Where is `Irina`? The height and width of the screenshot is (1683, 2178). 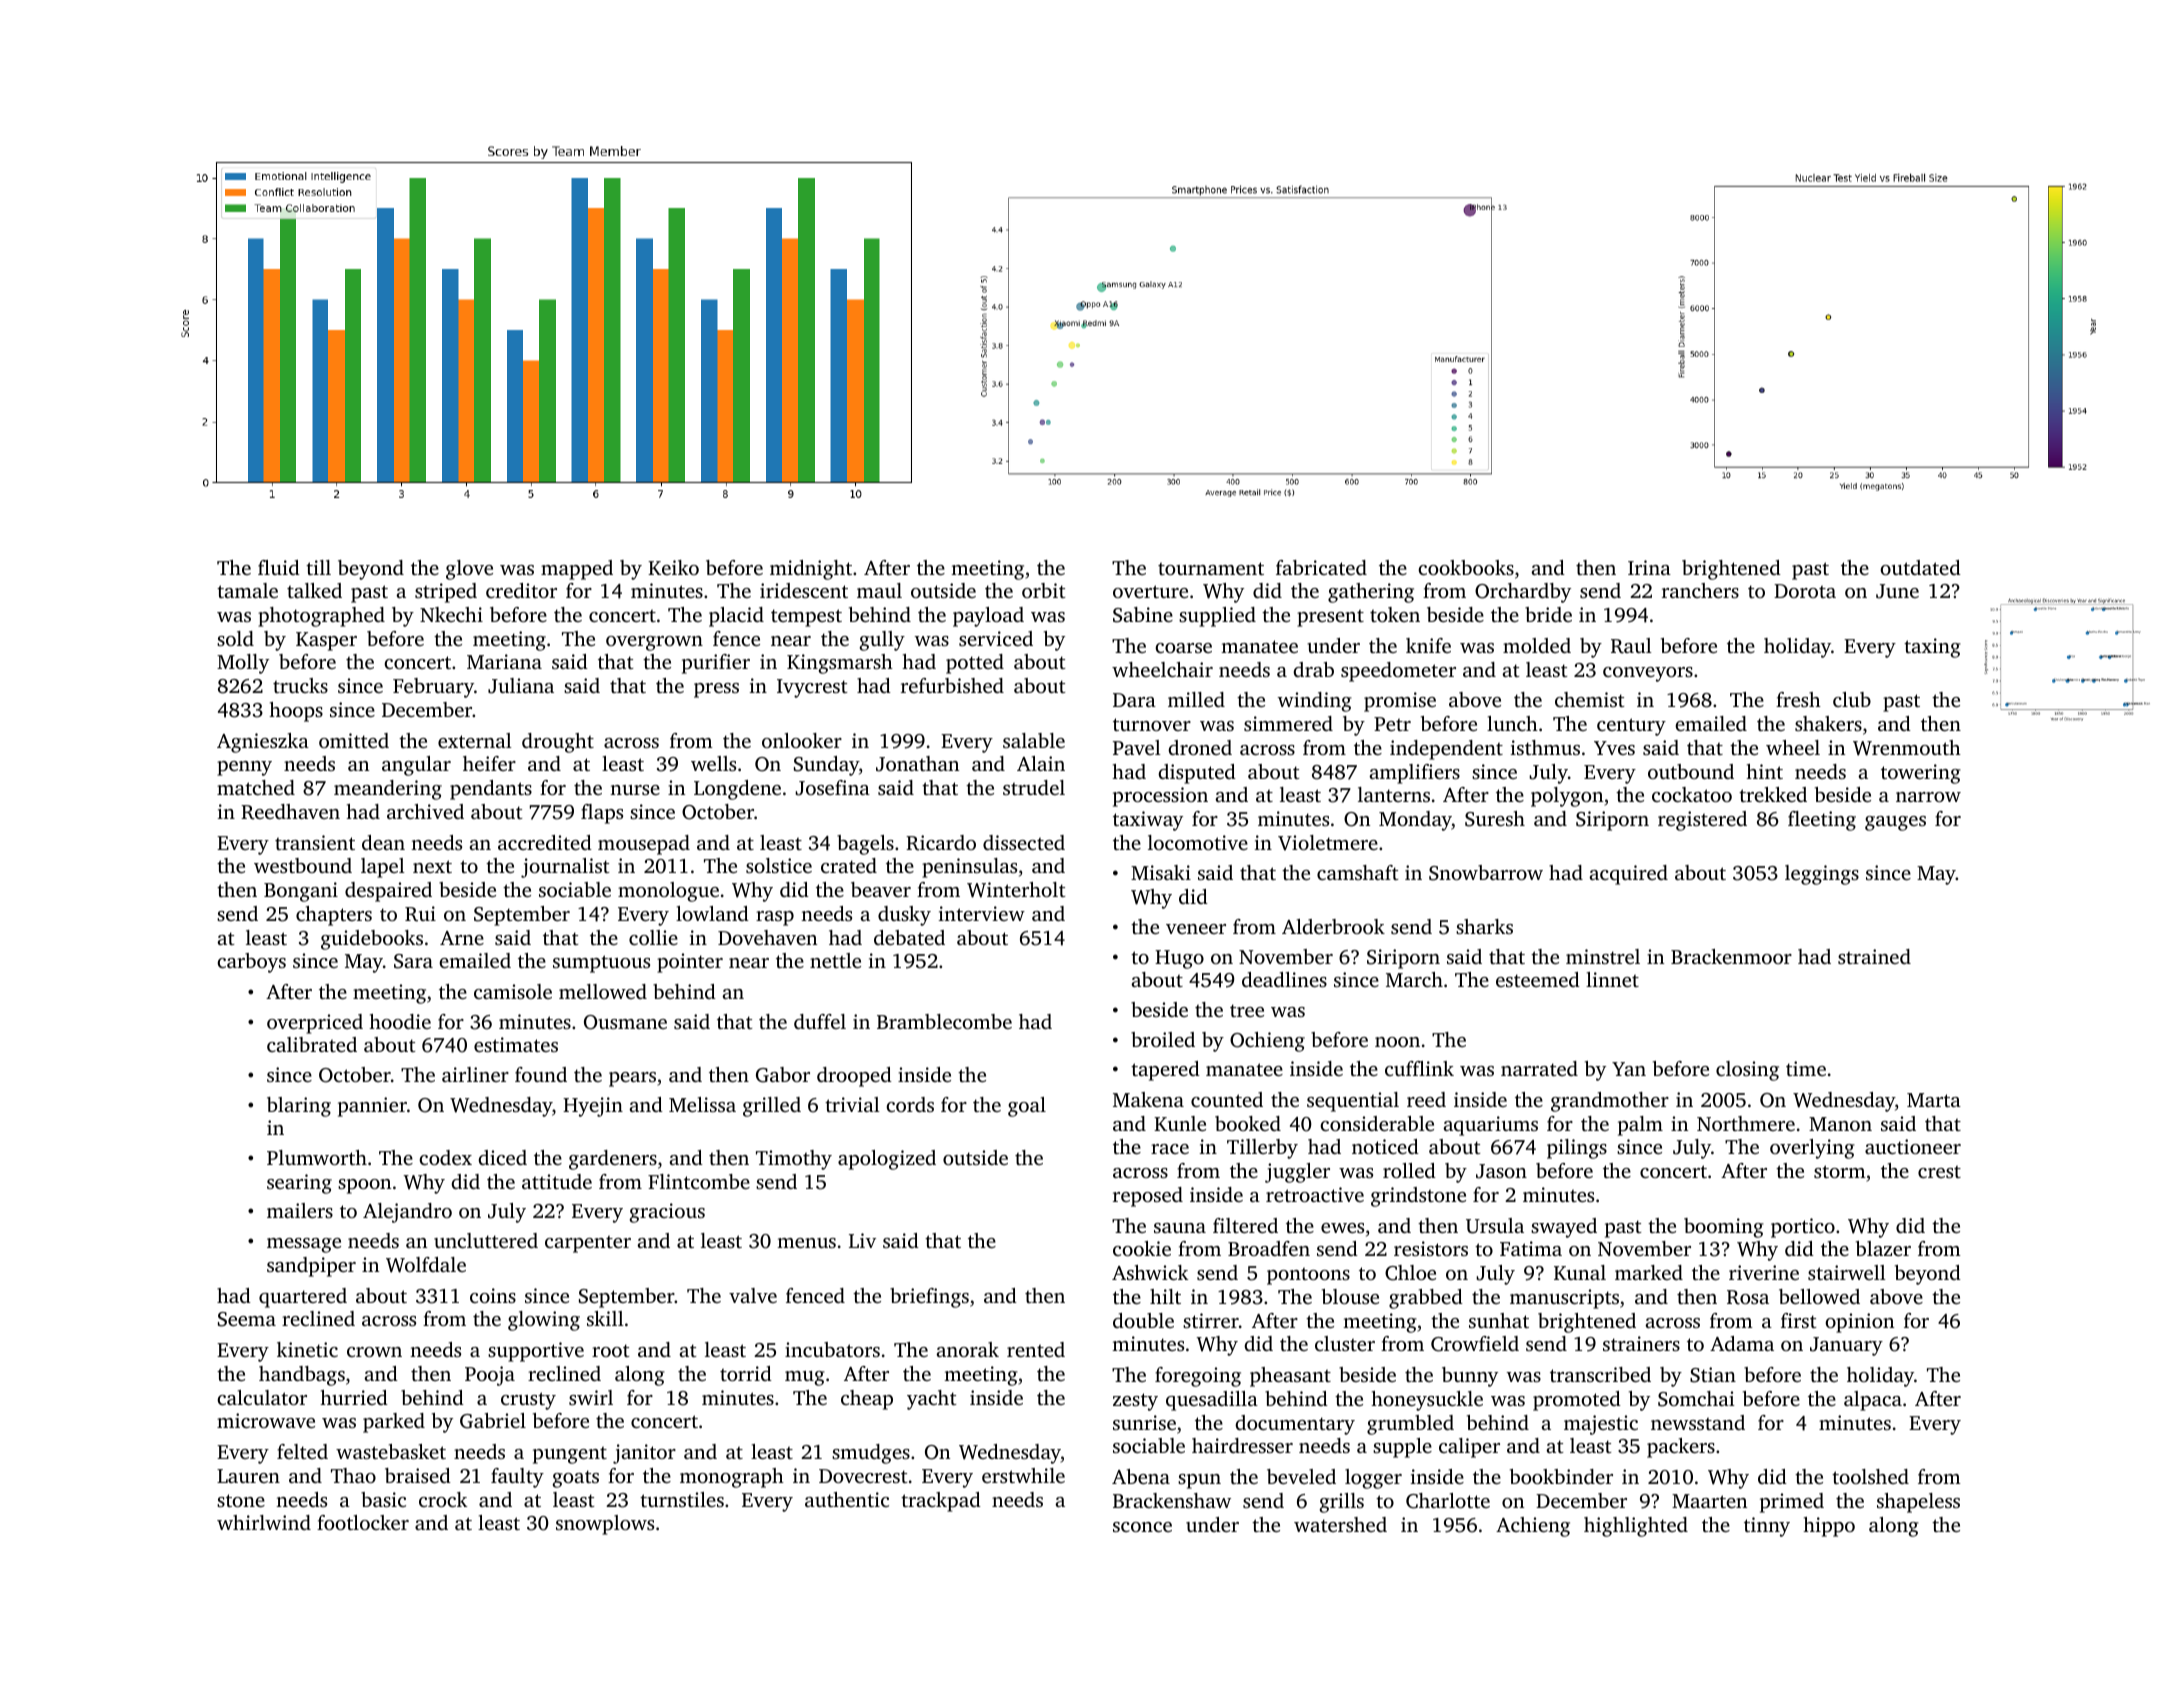 Irina is located at coordinates (1649, 567).
